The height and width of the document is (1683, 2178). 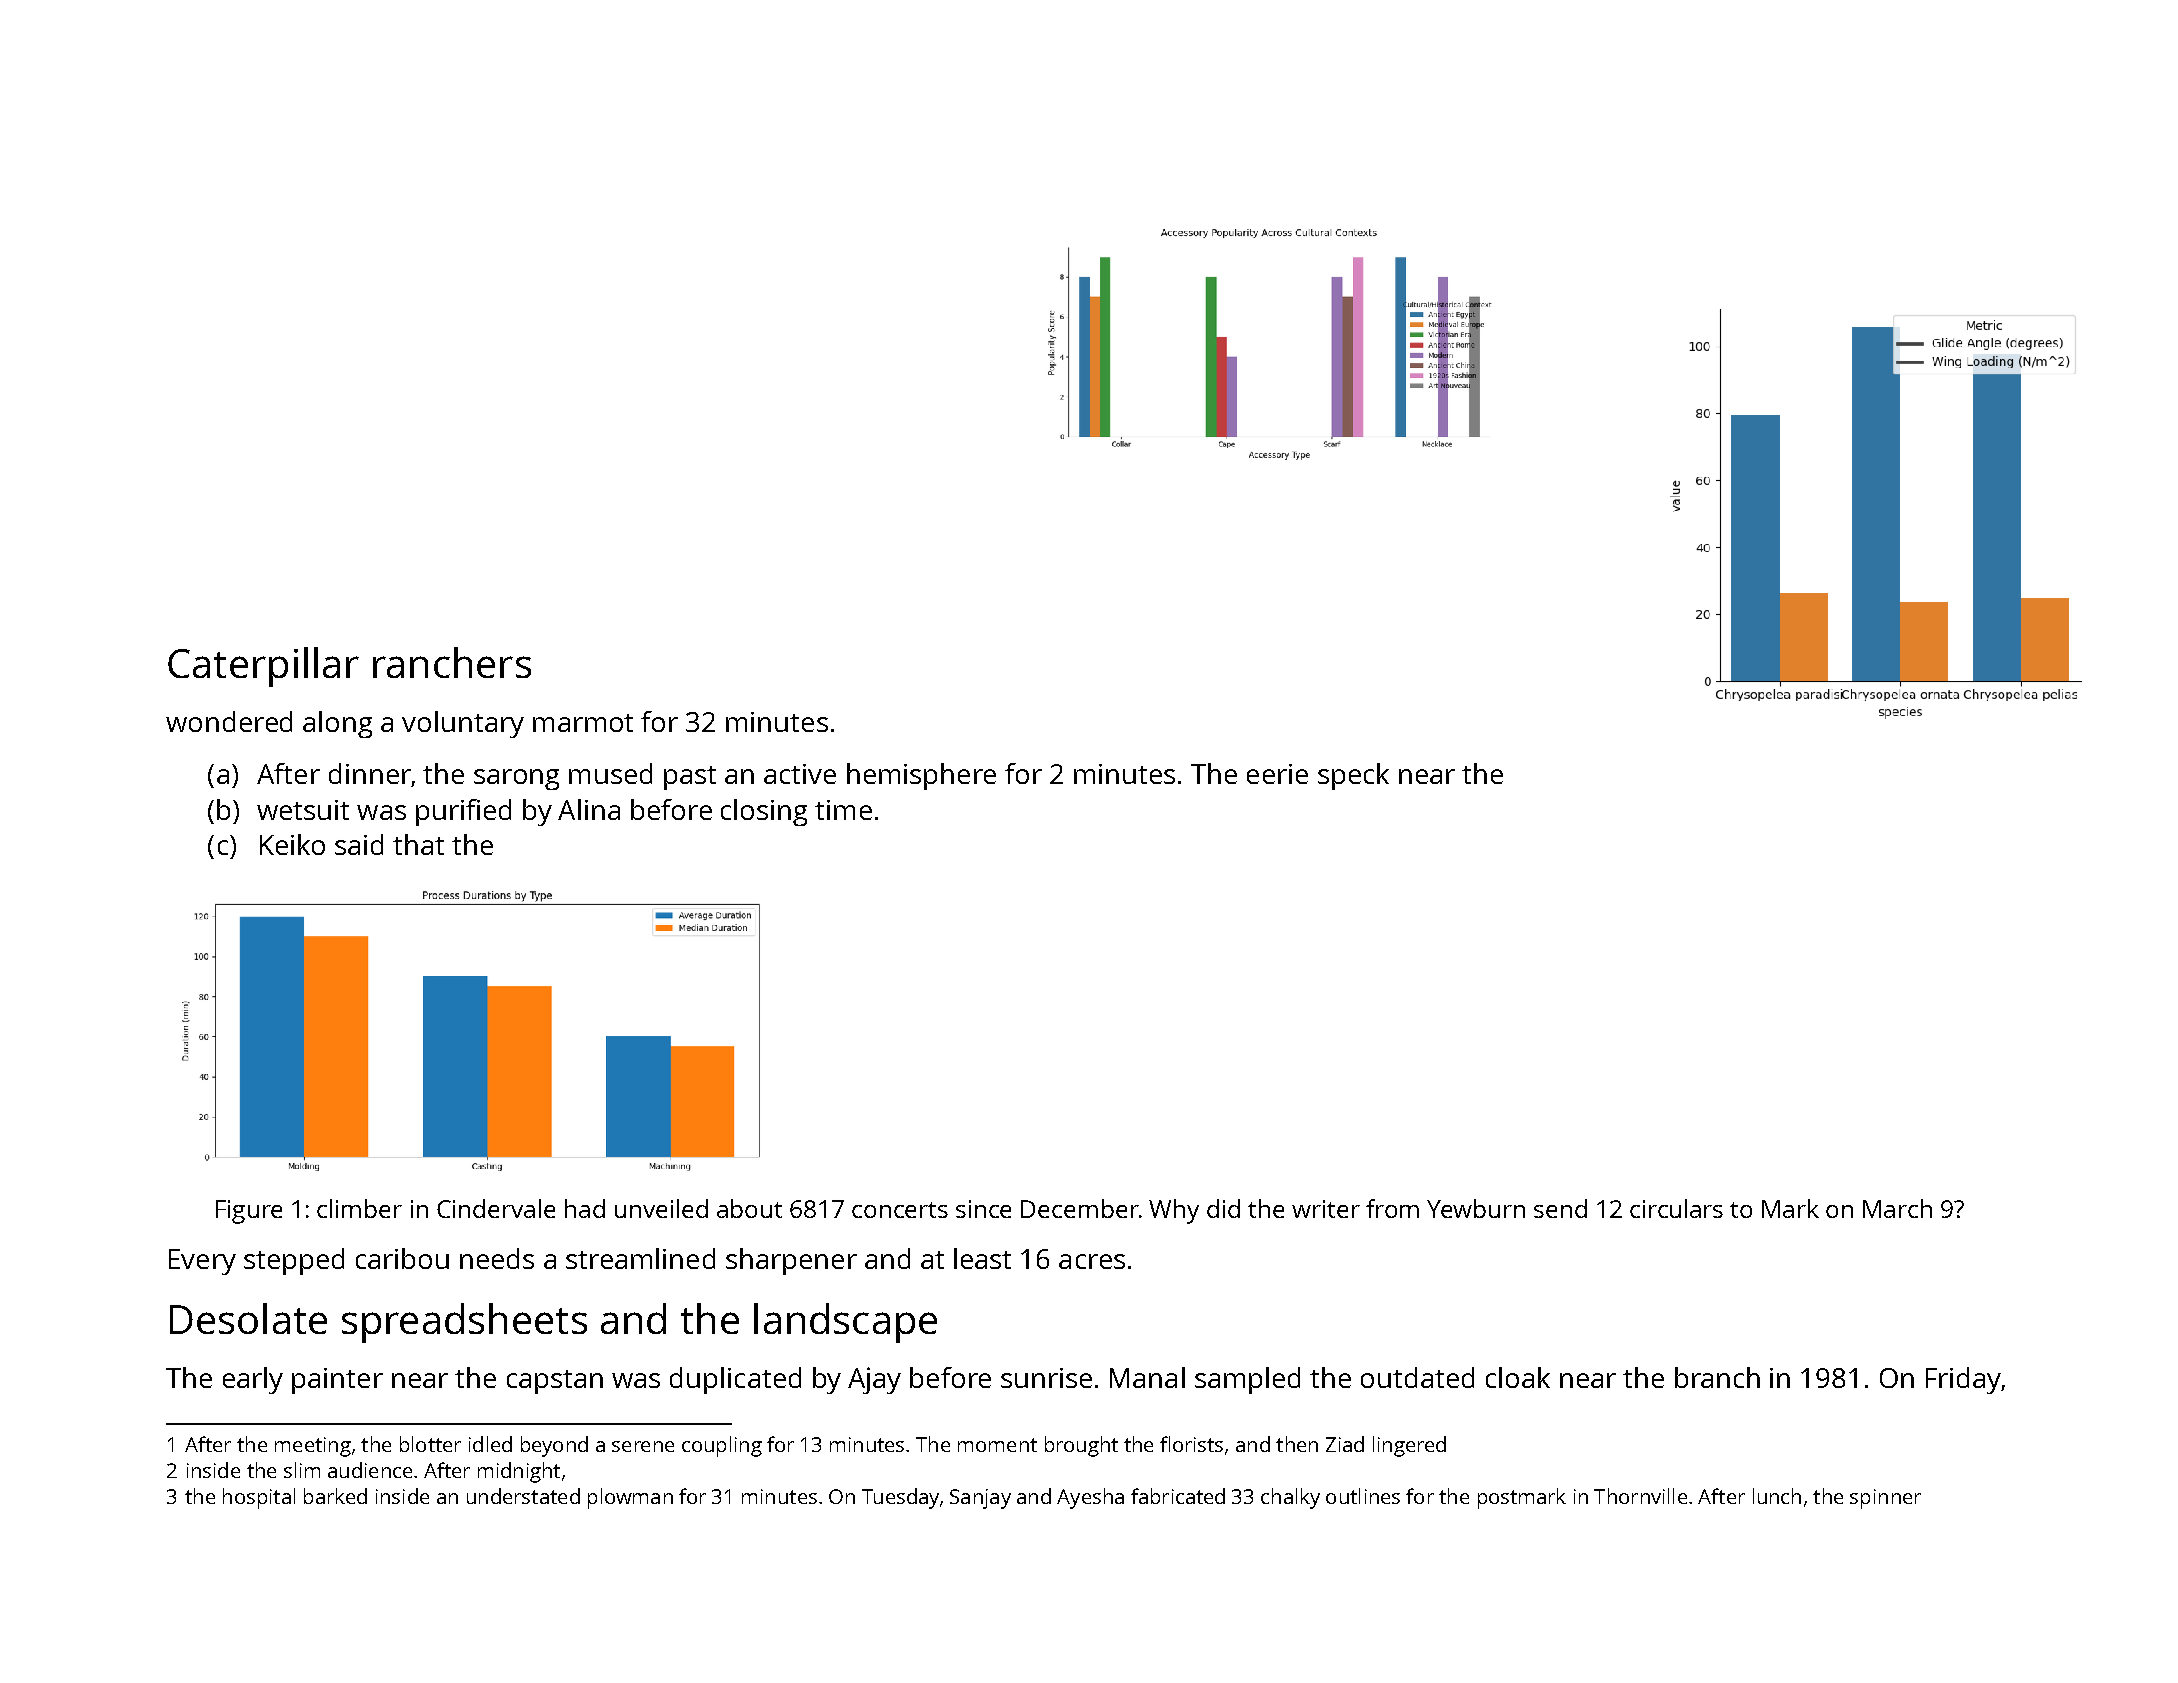 I want to click on Manal, so click(x=1147, y=1377).
